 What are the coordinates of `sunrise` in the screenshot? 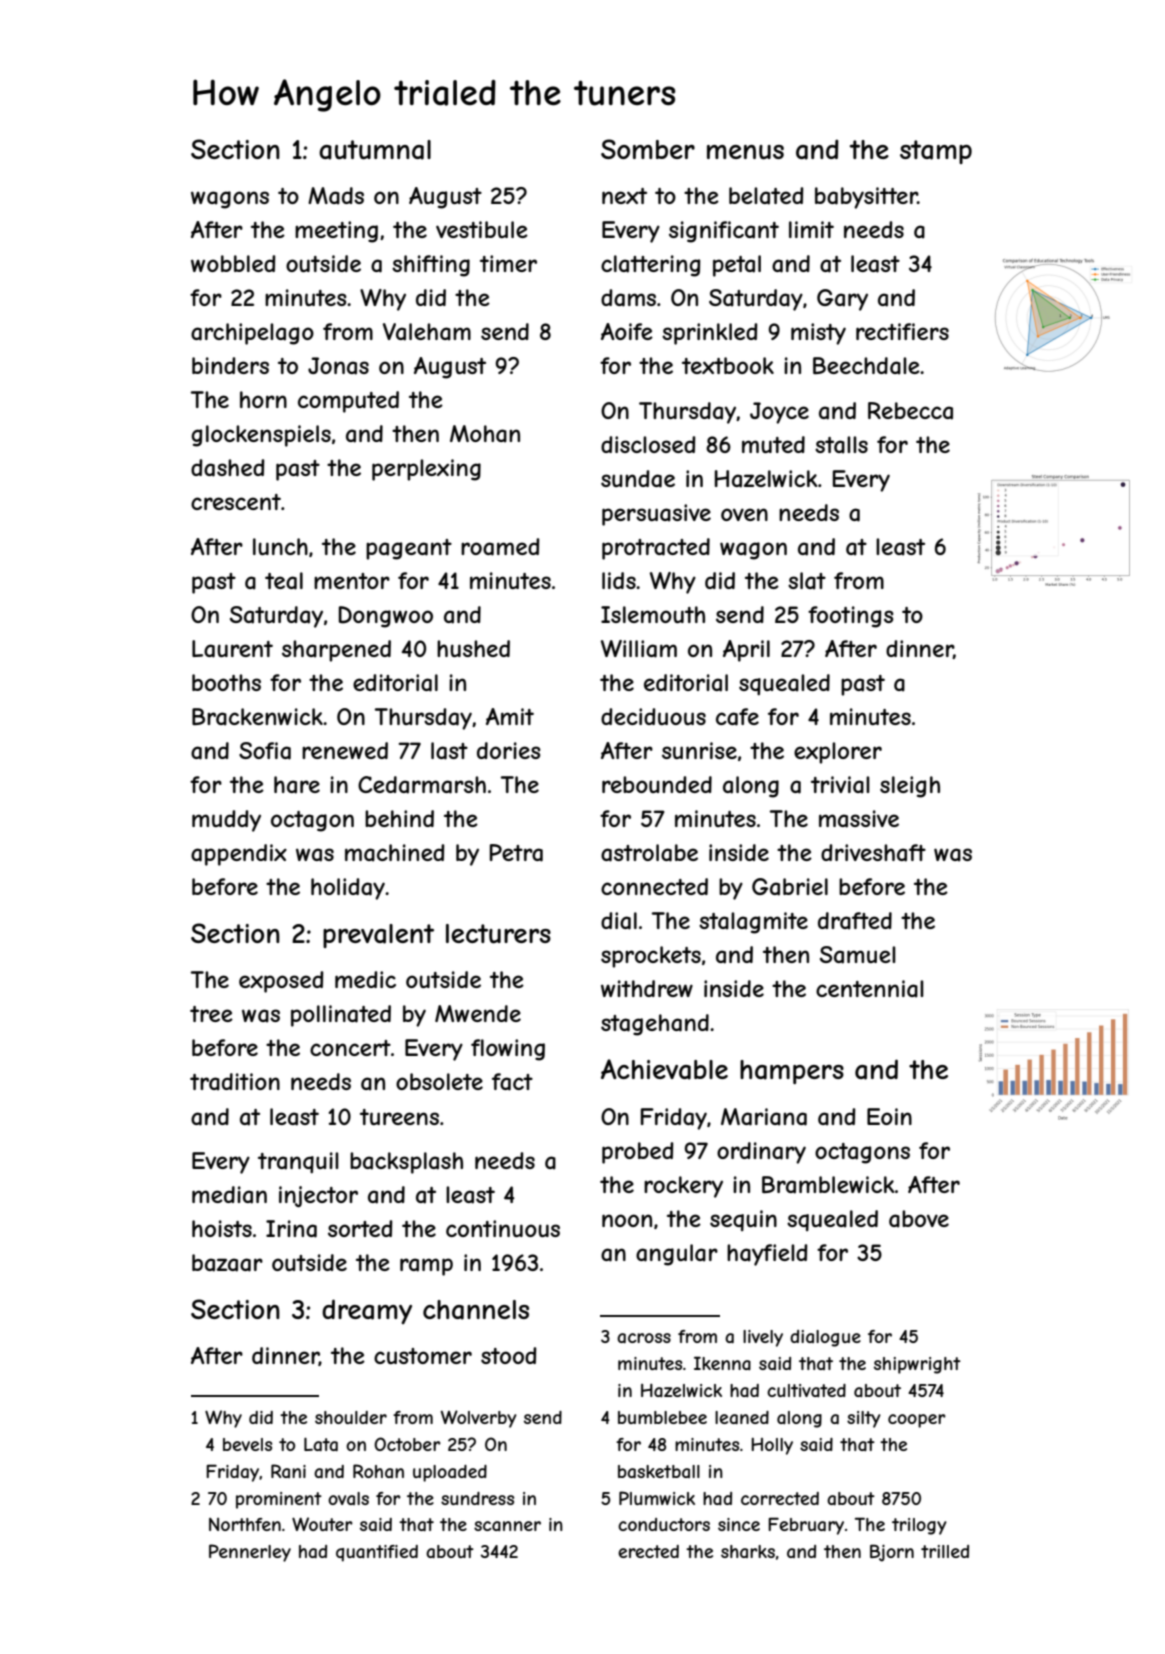 It's located at (699, 750).
